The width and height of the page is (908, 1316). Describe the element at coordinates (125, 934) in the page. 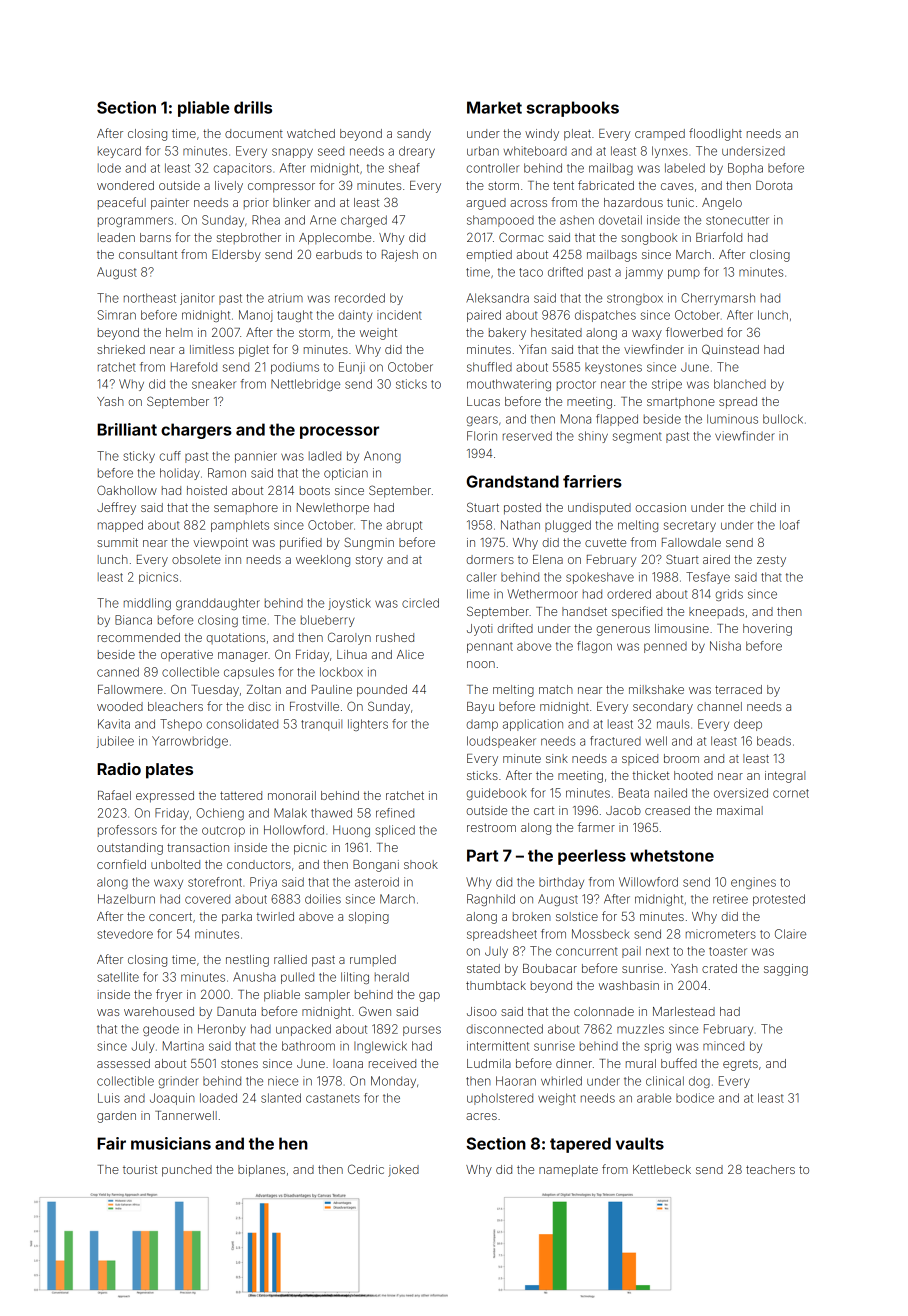

I see `stevedore` at that location.
